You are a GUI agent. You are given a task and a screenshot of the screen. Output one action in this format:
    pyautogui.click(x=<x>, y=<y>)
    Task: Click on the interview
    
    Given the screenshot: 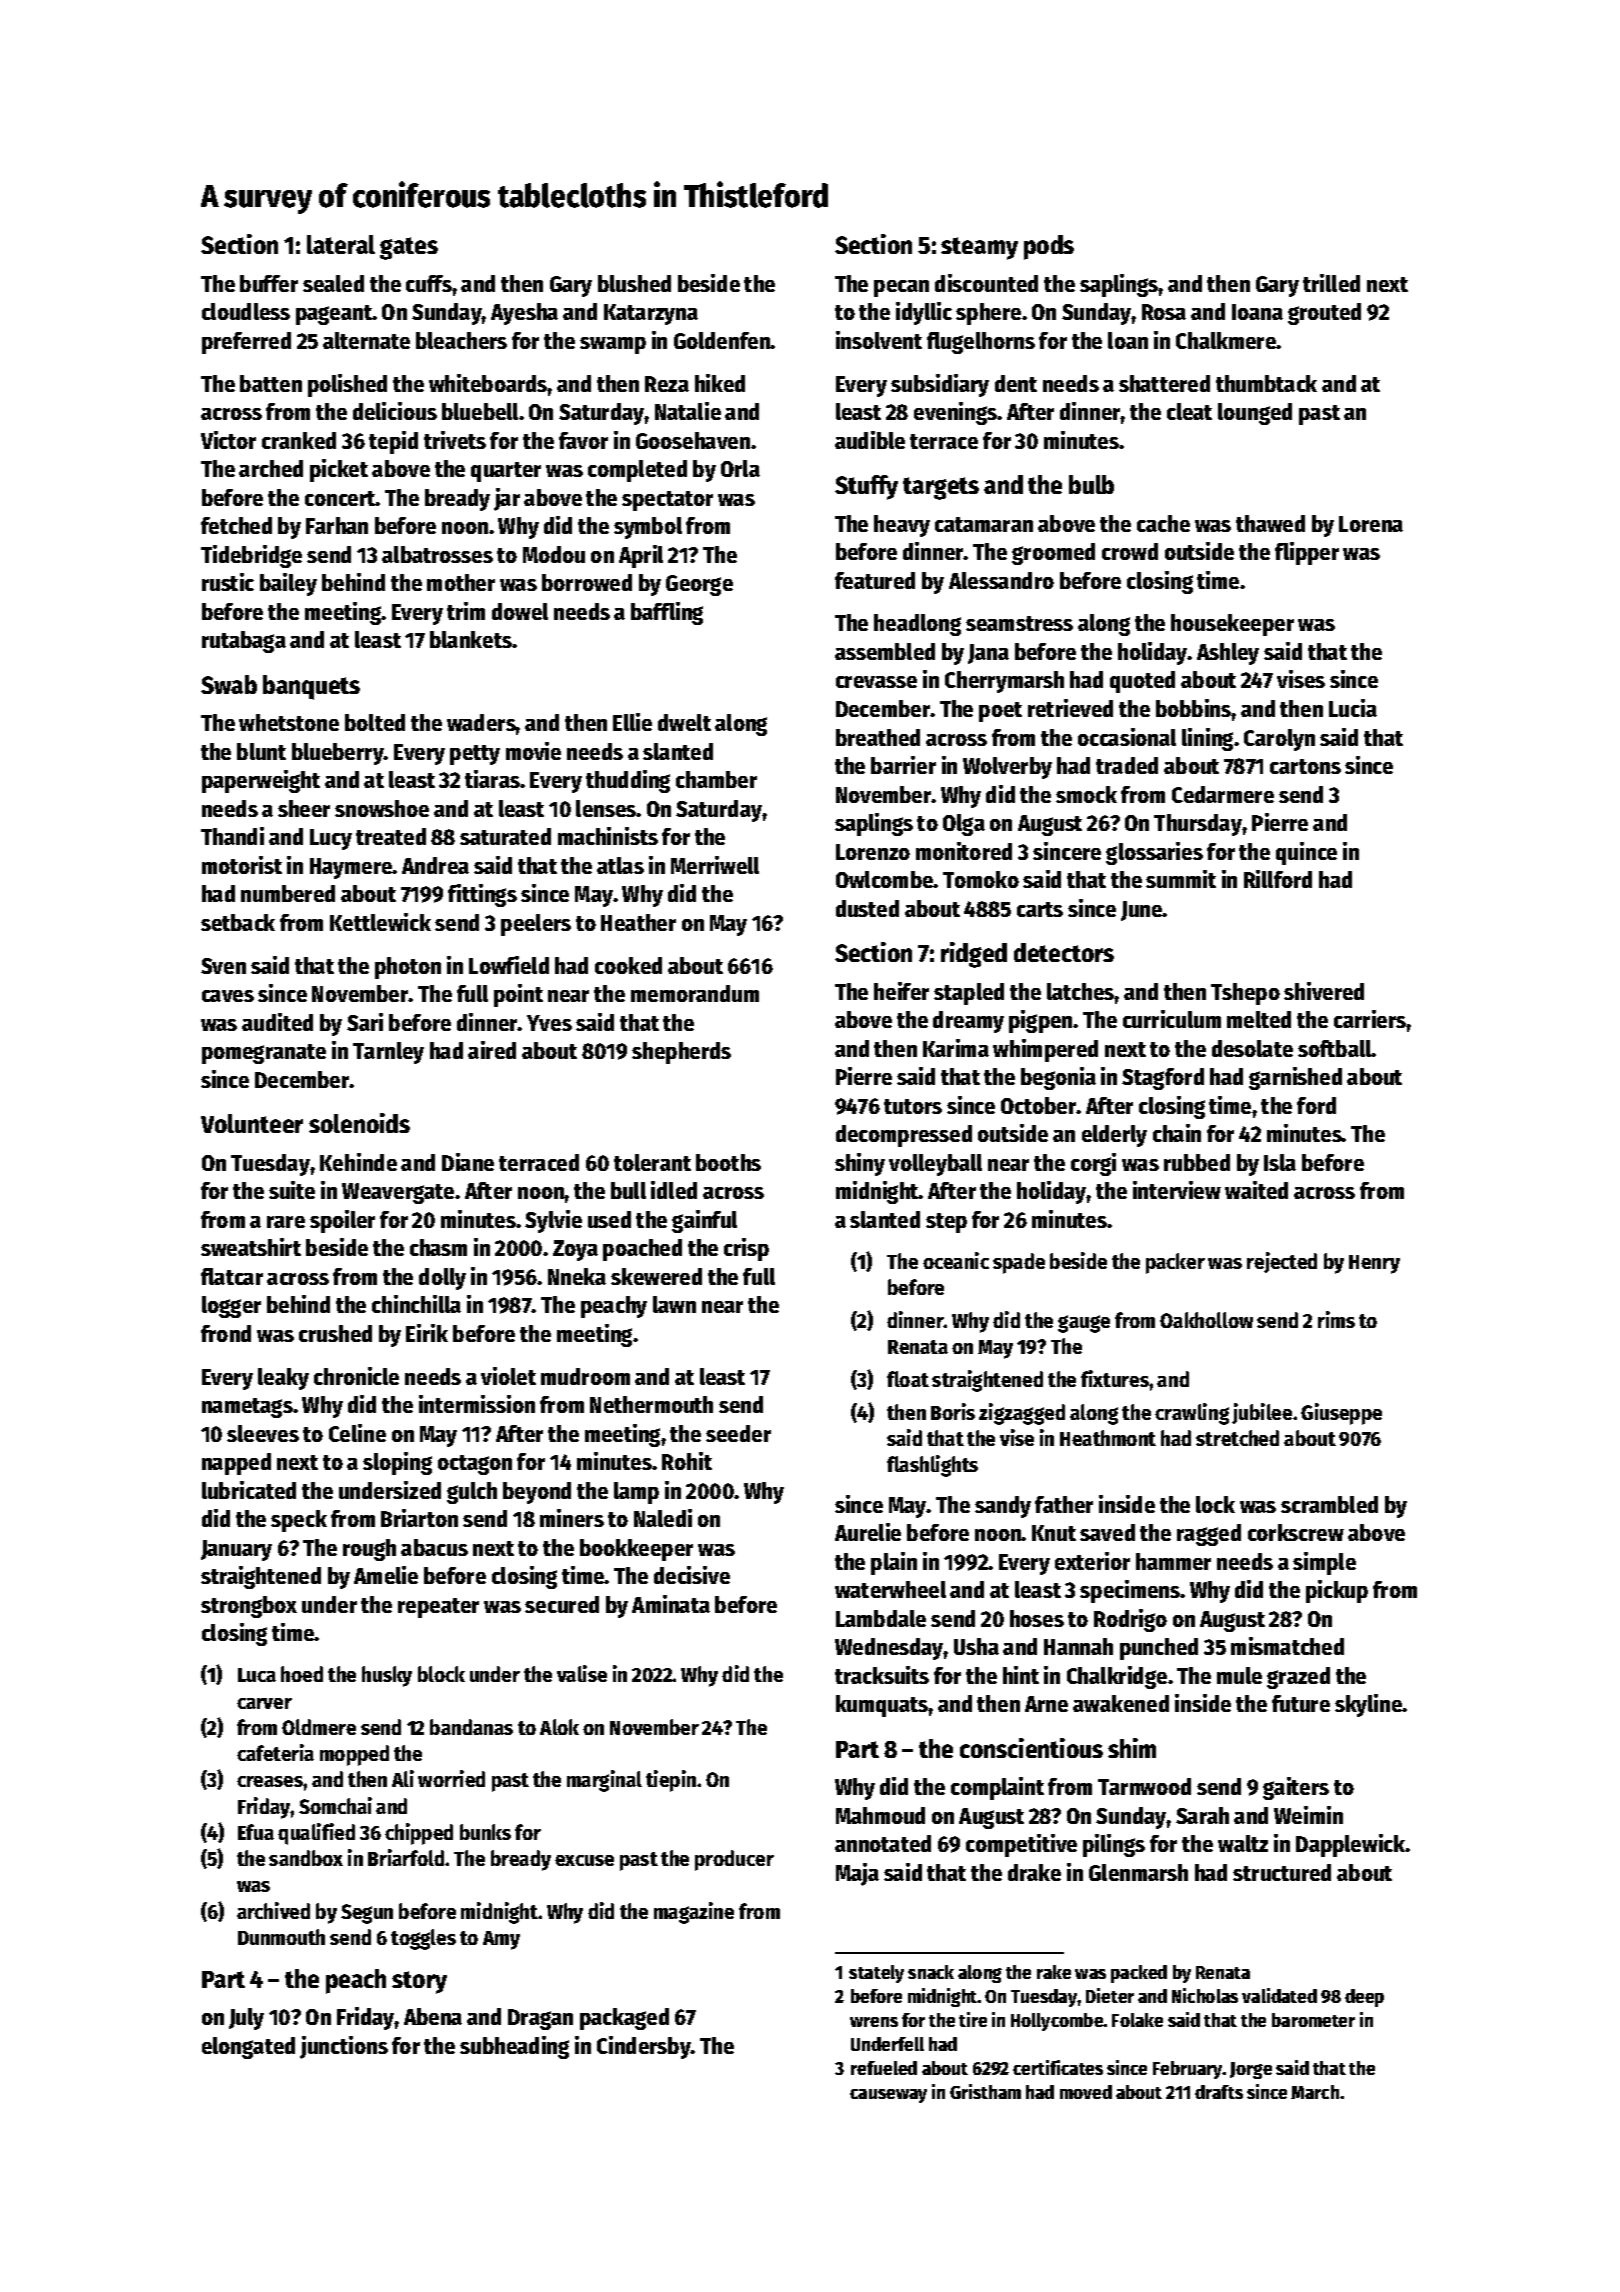 What is the action you would take?
    pyautogui.click(x=1177, y=1190)
